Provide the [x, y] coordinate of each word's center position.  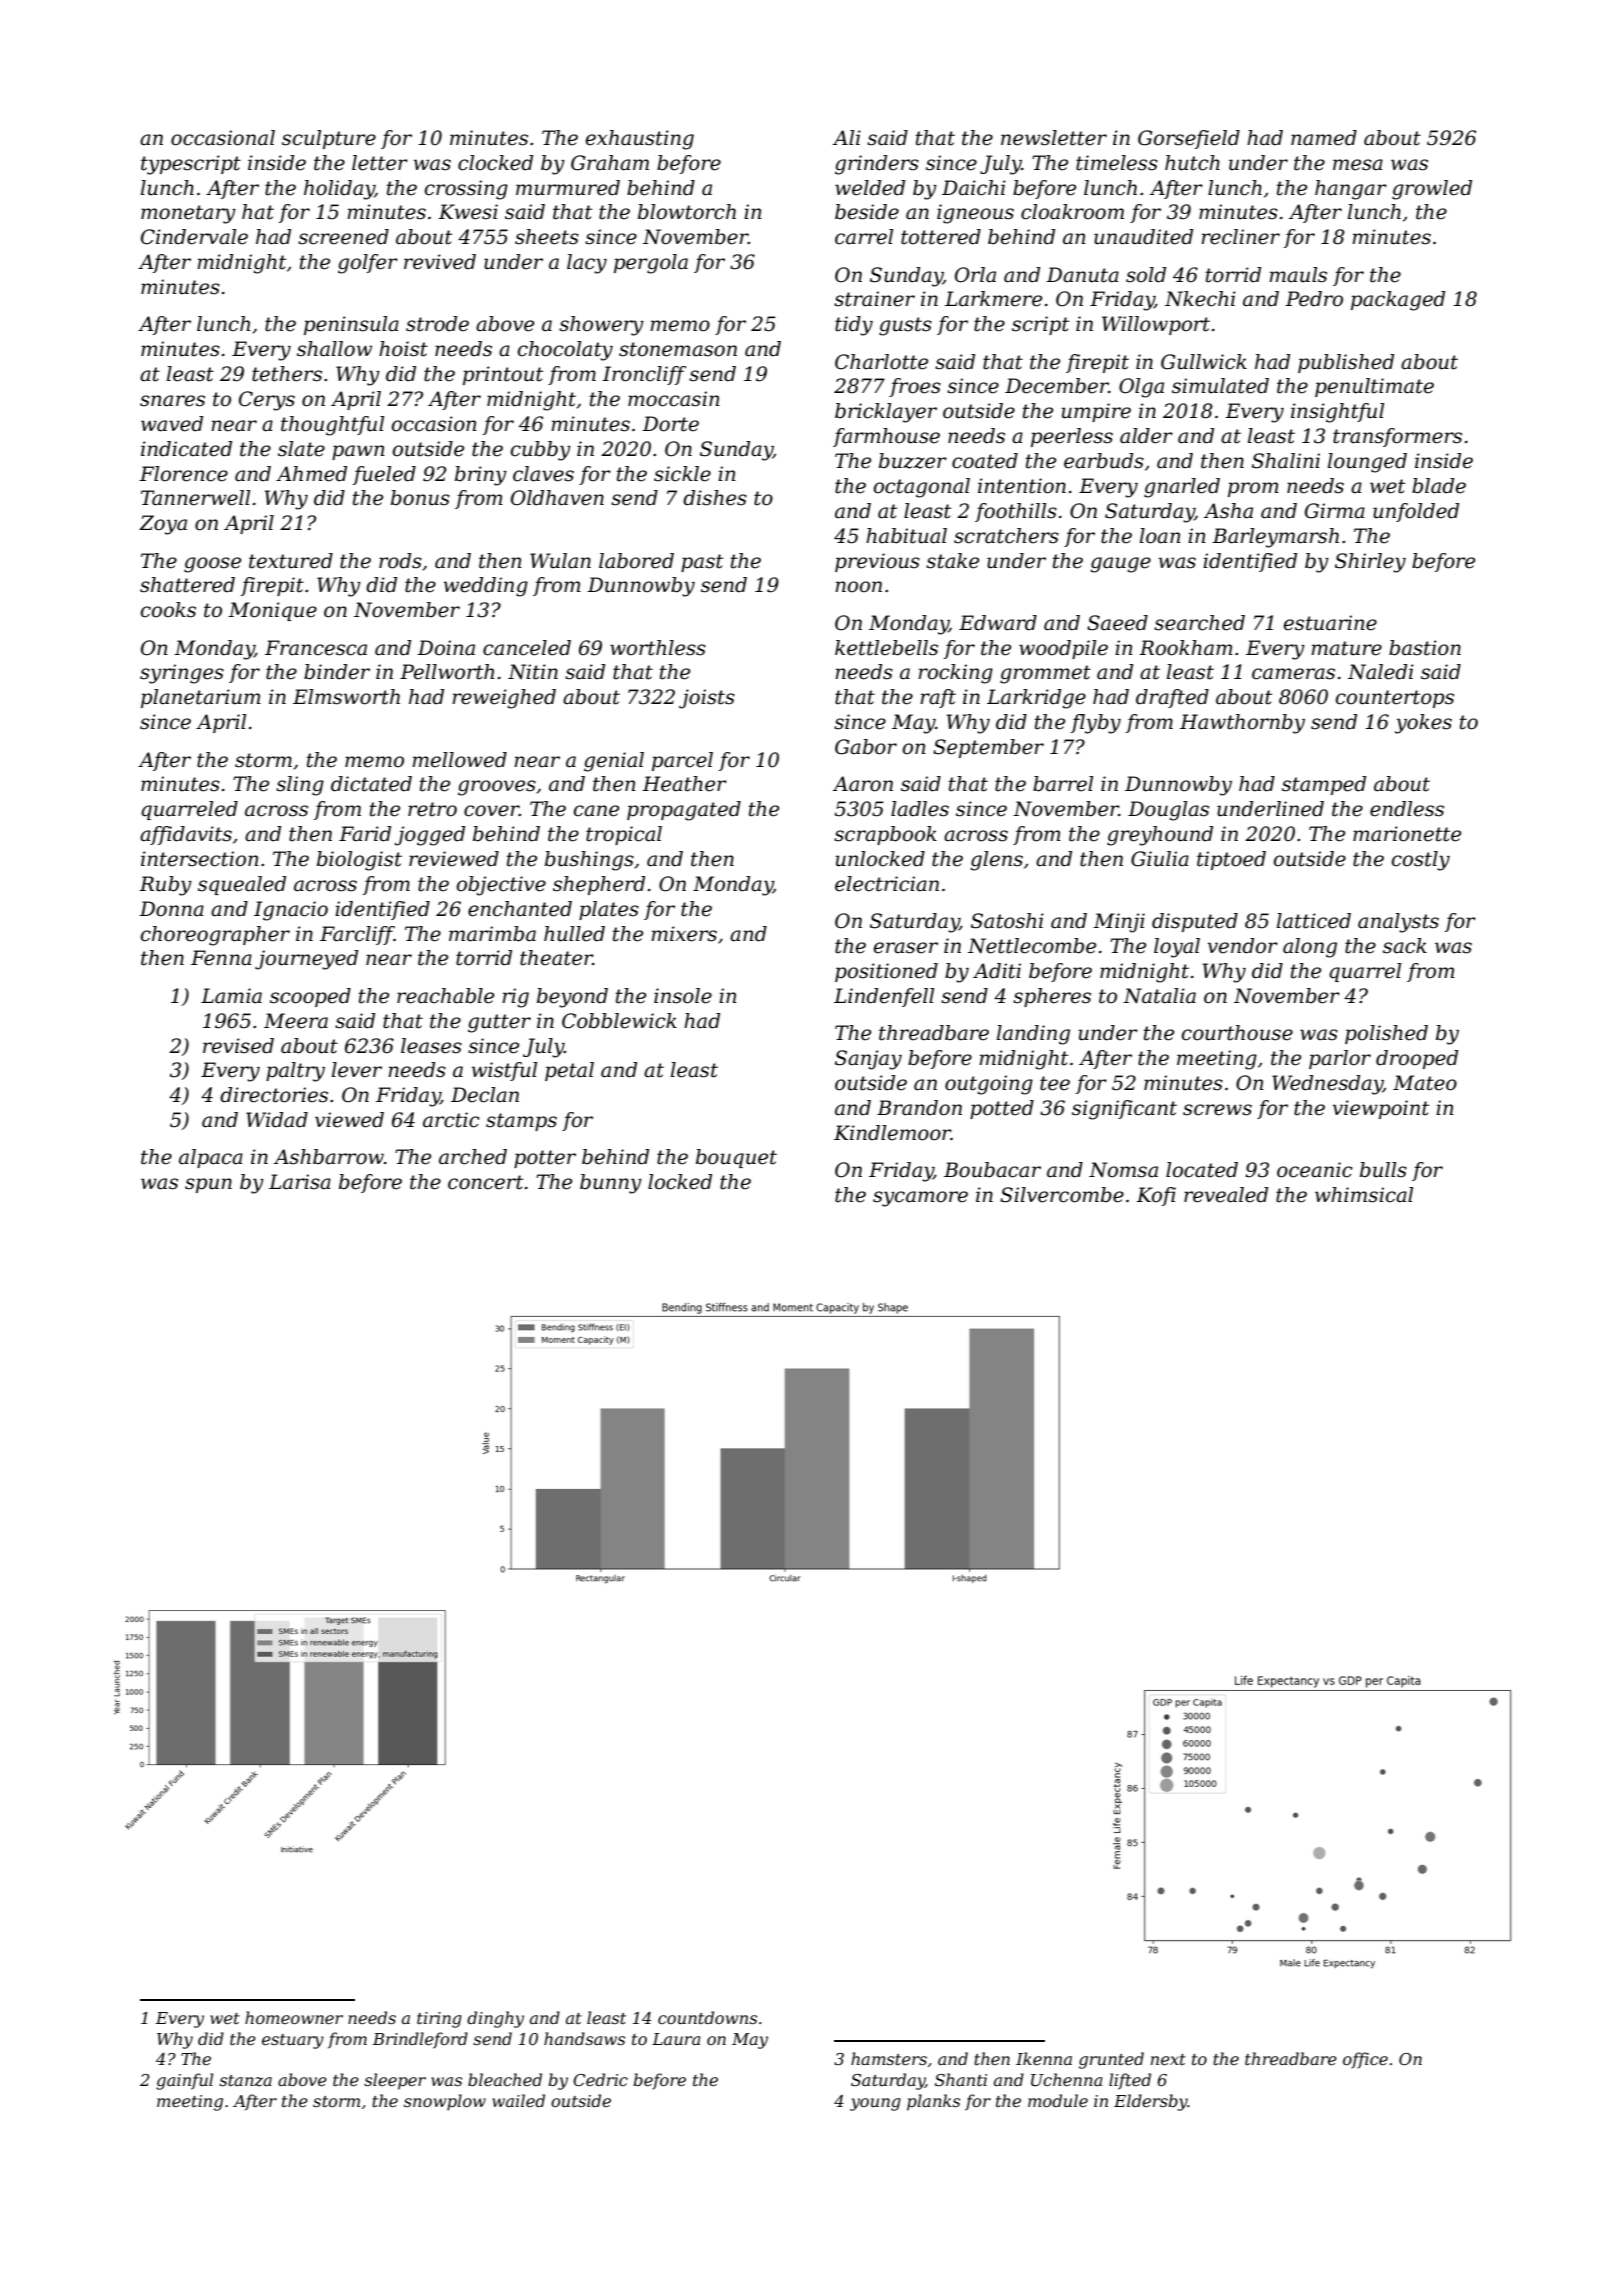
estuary [293, 2041]
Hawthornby [1242, 724]
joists [707, 699]
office [1365, 2060]
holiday [339, 190]
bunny [611, 1184]
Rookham [1186, 648]
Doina [446, 648]
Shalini [1286, 461]
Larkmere [993, 299]
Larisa [300, 1182]
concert [485, 1182]
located [1202, 1170]
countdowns [707, 2017]
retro [432, 809]
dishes [715, 498]
